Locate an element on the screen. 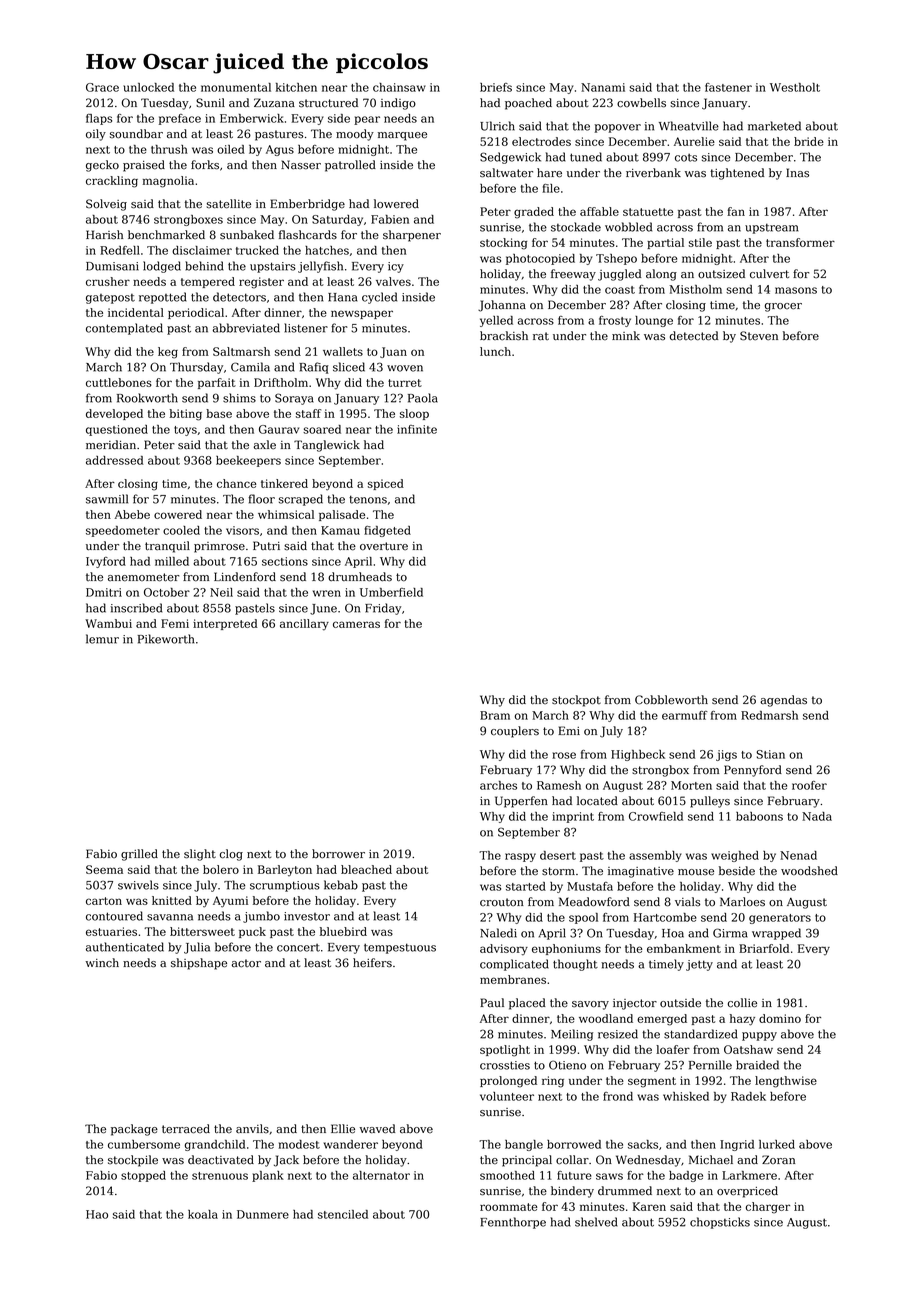 This screenshot has width=924, height=1308. Stian is located at coordinates (770, 754).
